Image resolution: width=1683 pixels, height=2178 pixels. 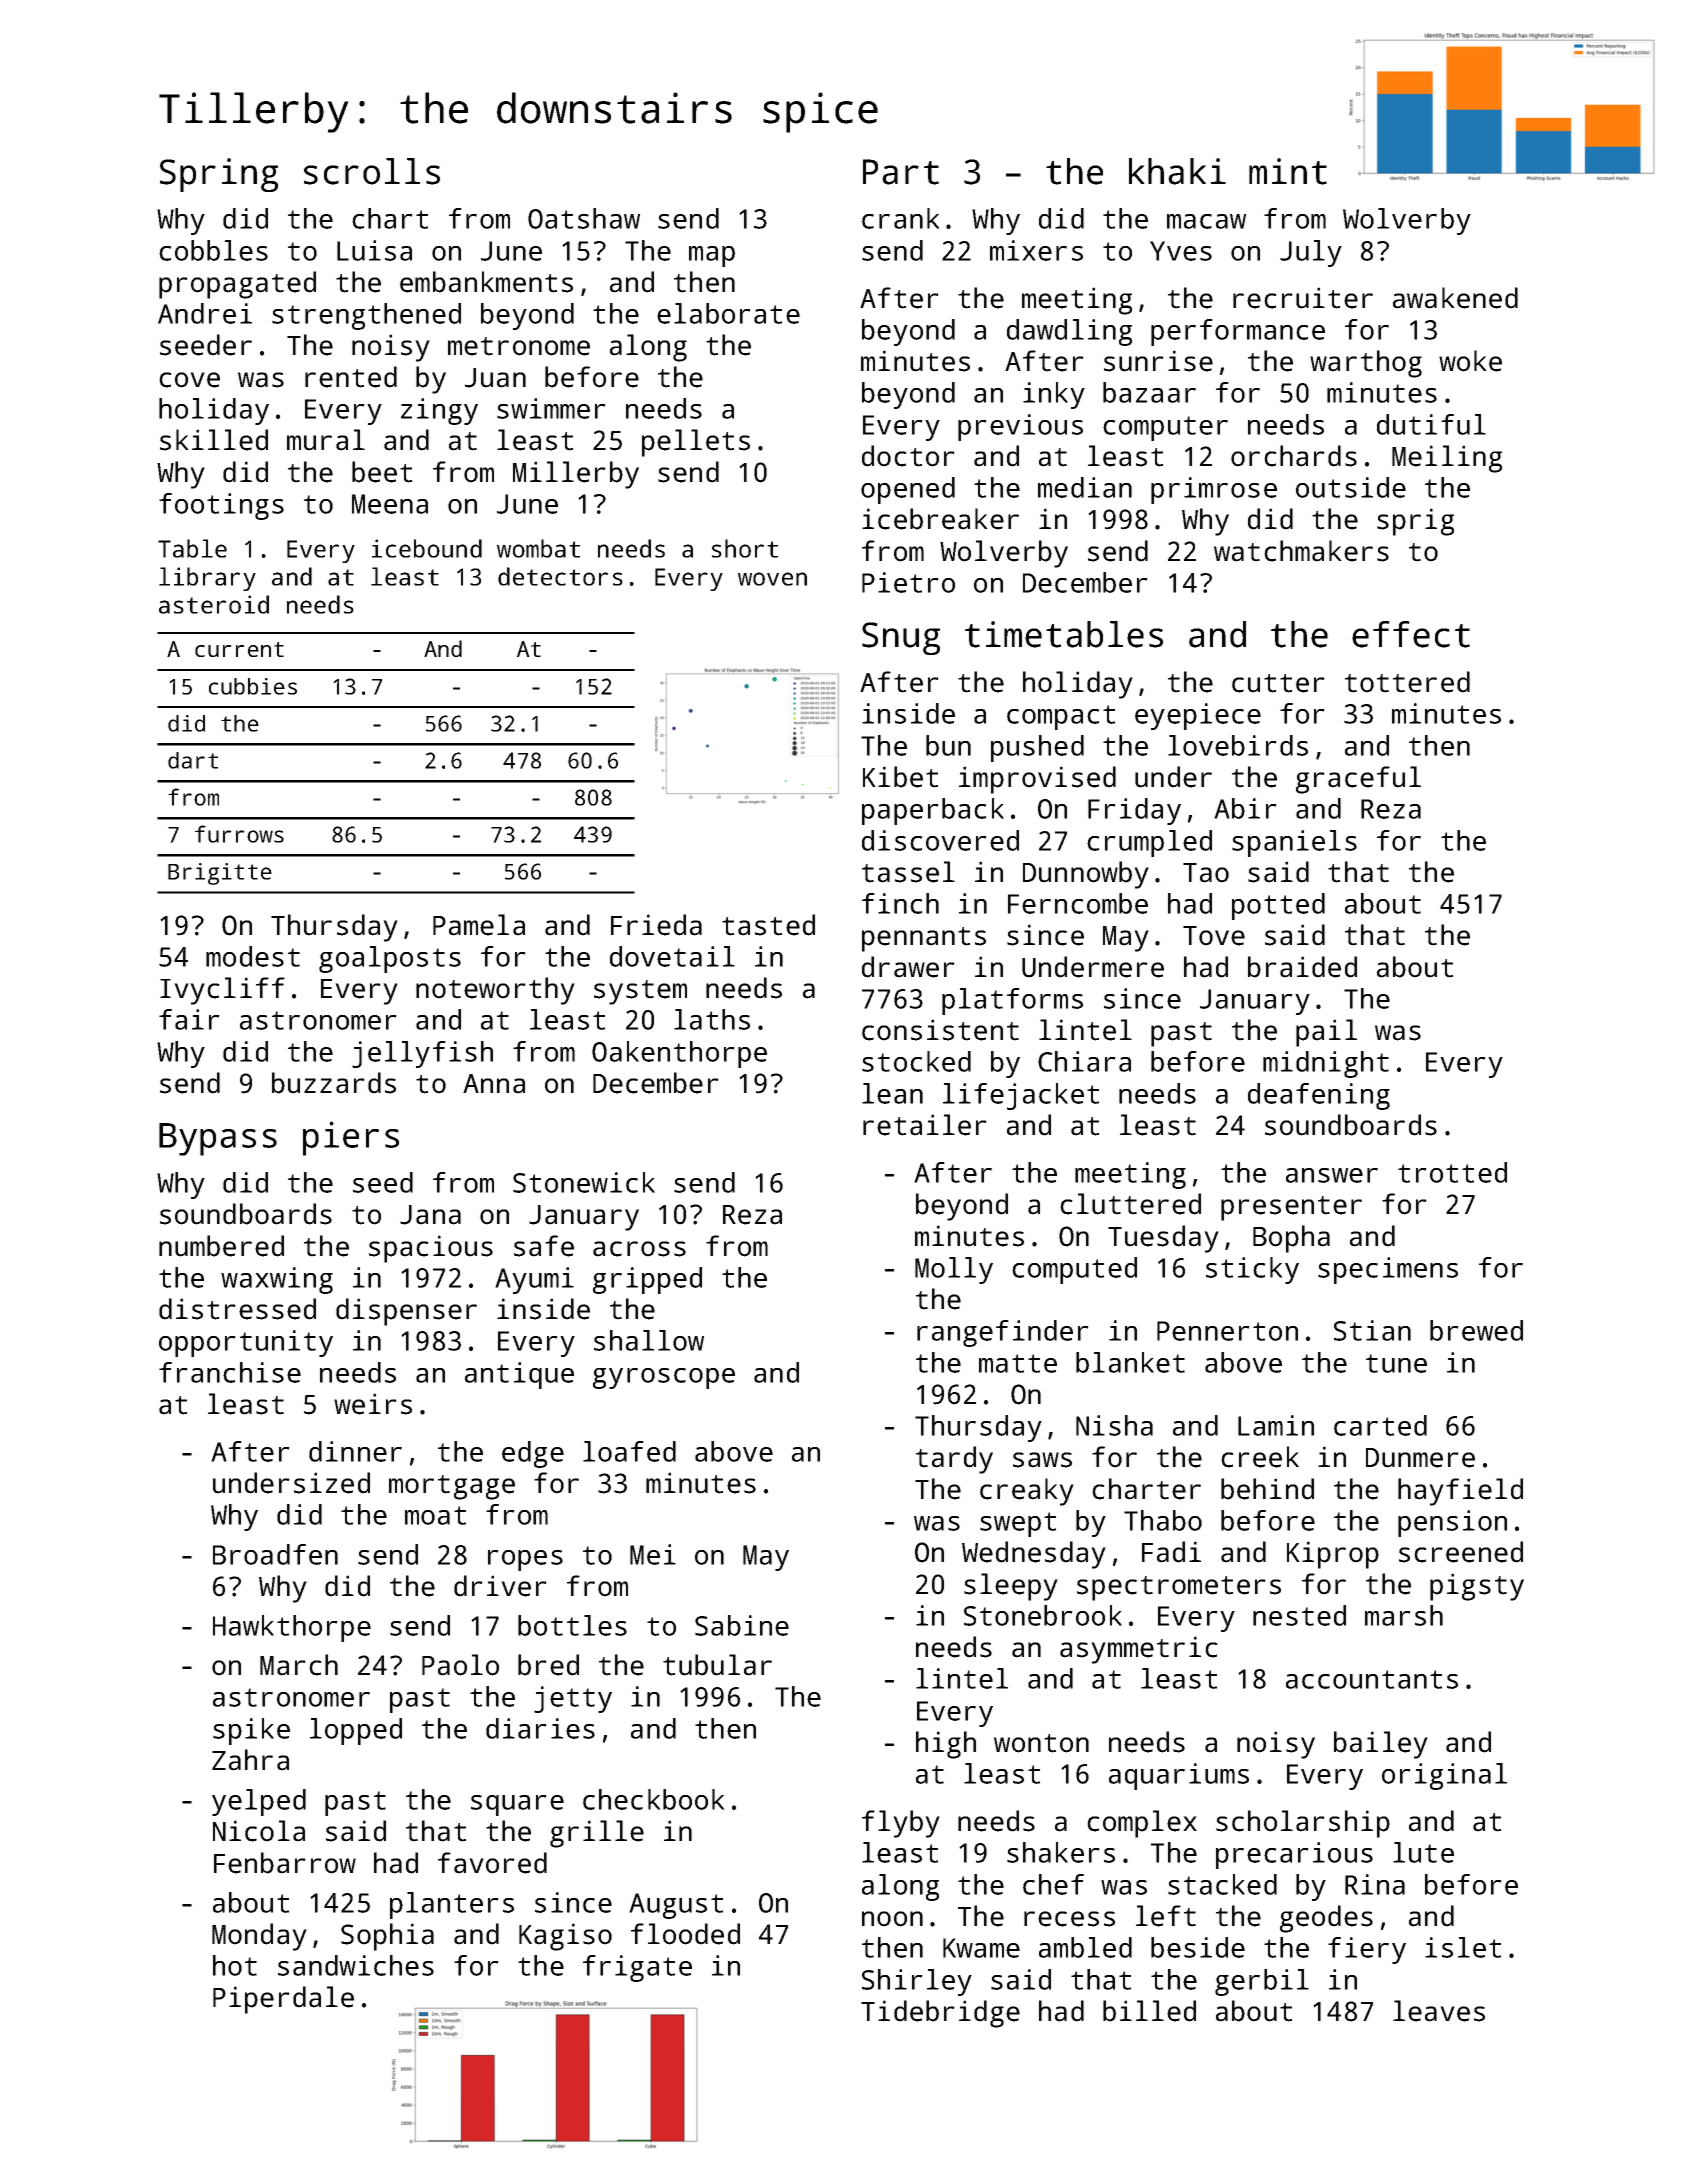 What do you see at coordinates (1415, 522) in the screenshot?
I see `sprig` at bounding box center [1415, 522].
